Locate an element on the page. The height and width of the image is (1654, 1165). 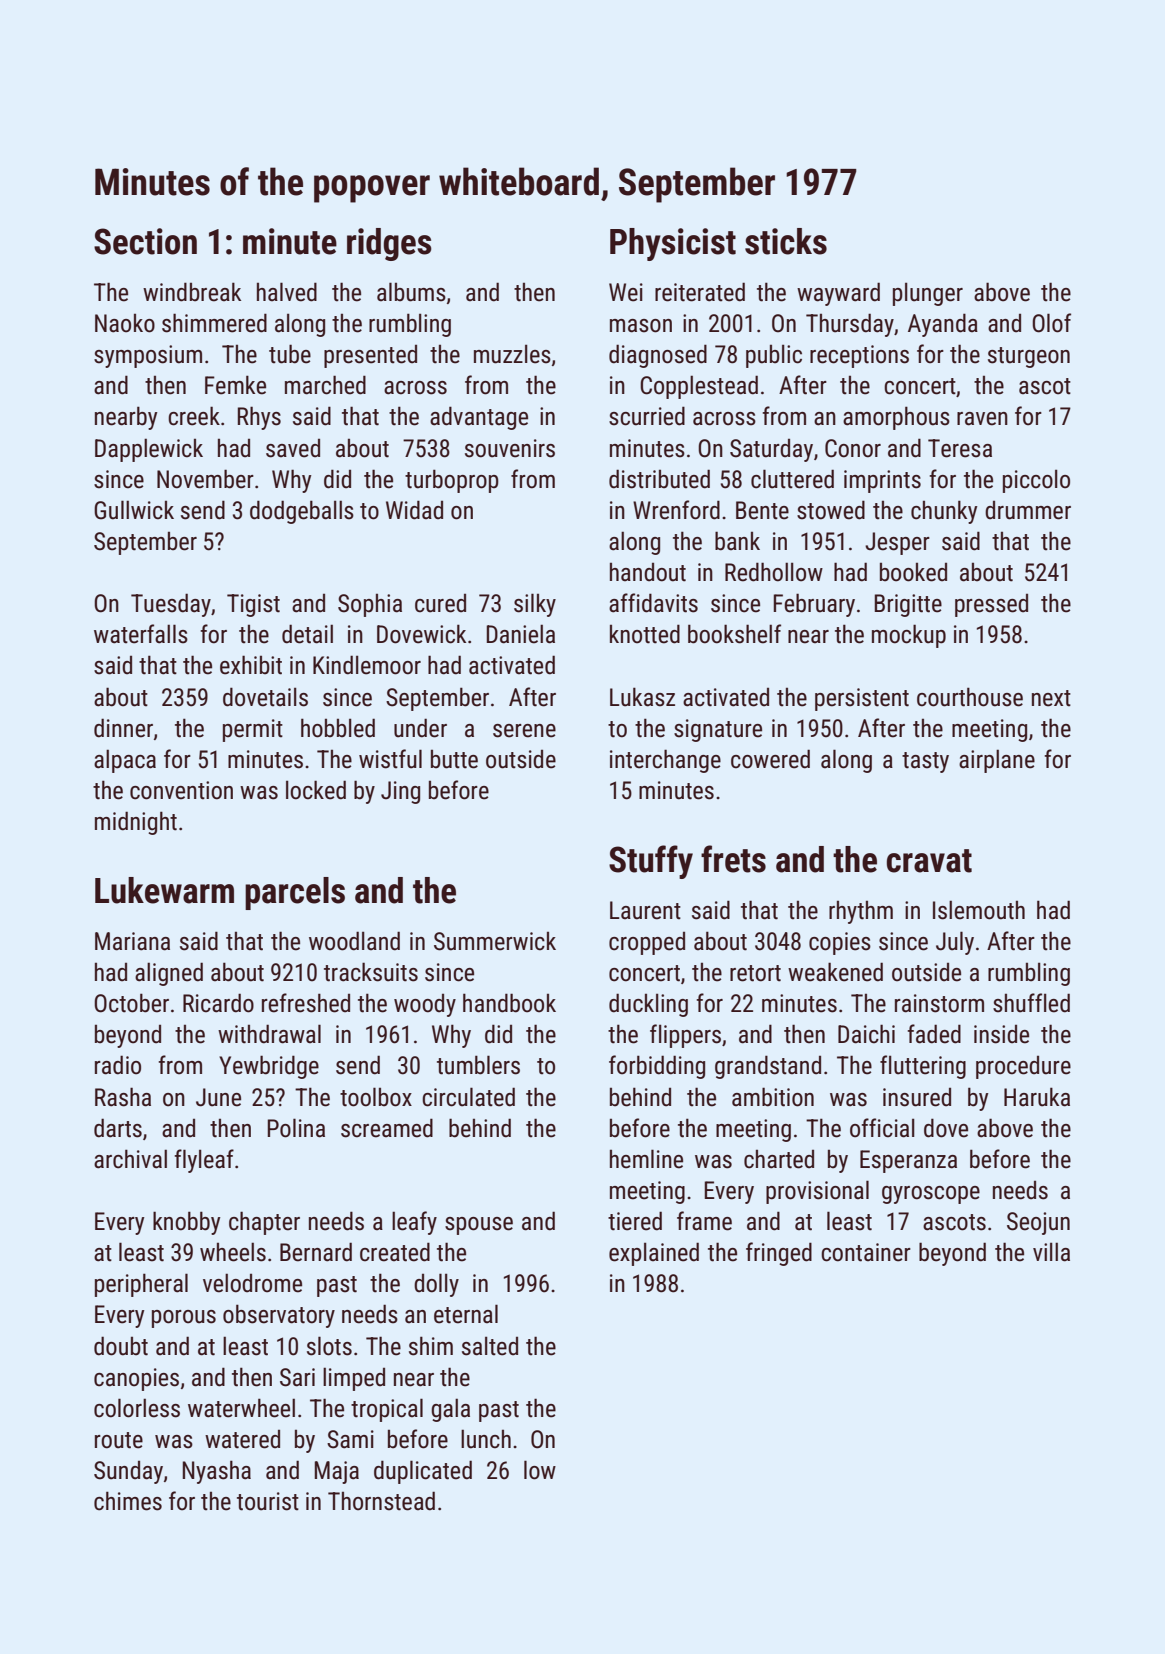
sticks is located at coordinates (786, 241).
